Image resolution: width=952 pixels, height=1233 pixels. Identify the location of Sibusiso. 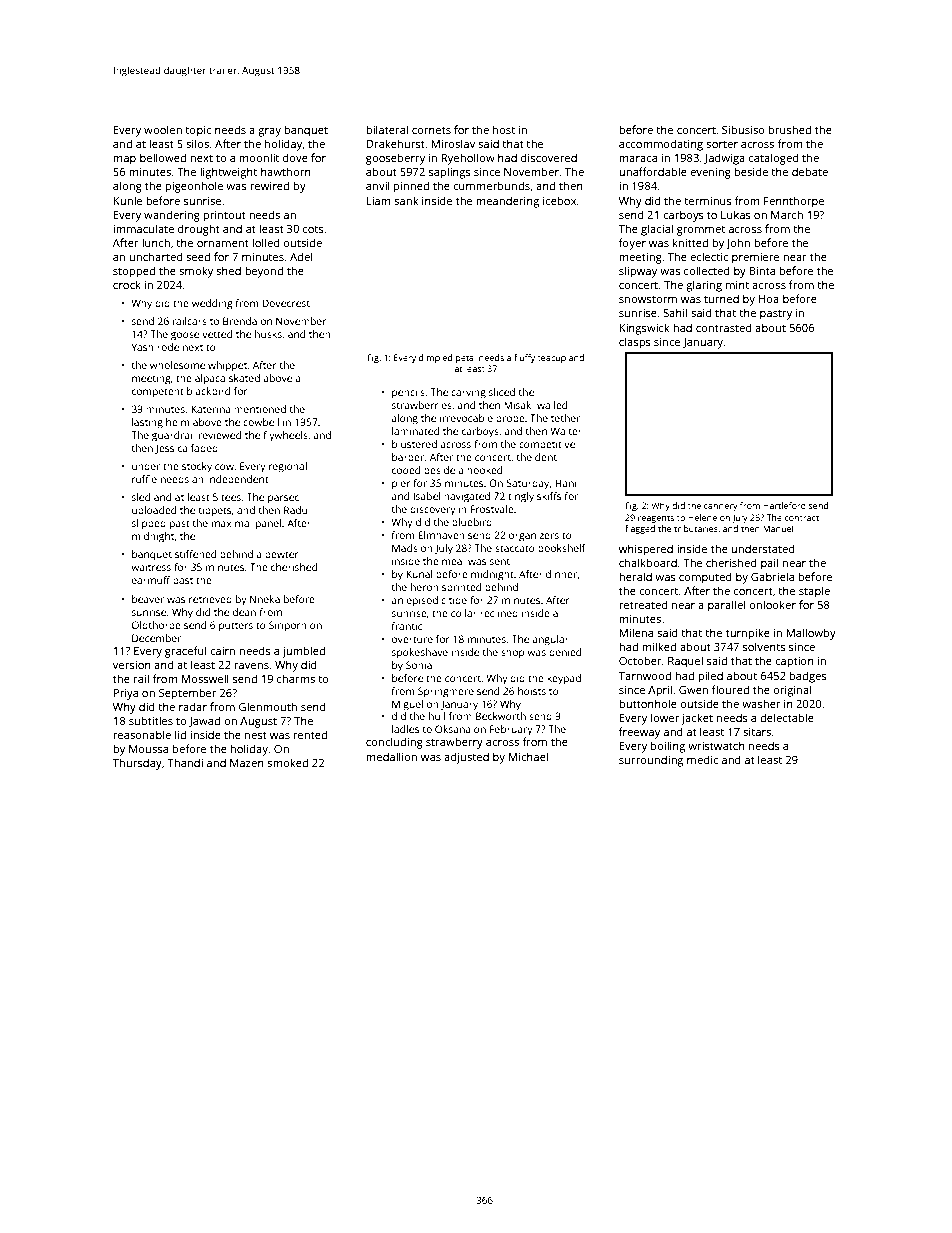
(743, 129).
